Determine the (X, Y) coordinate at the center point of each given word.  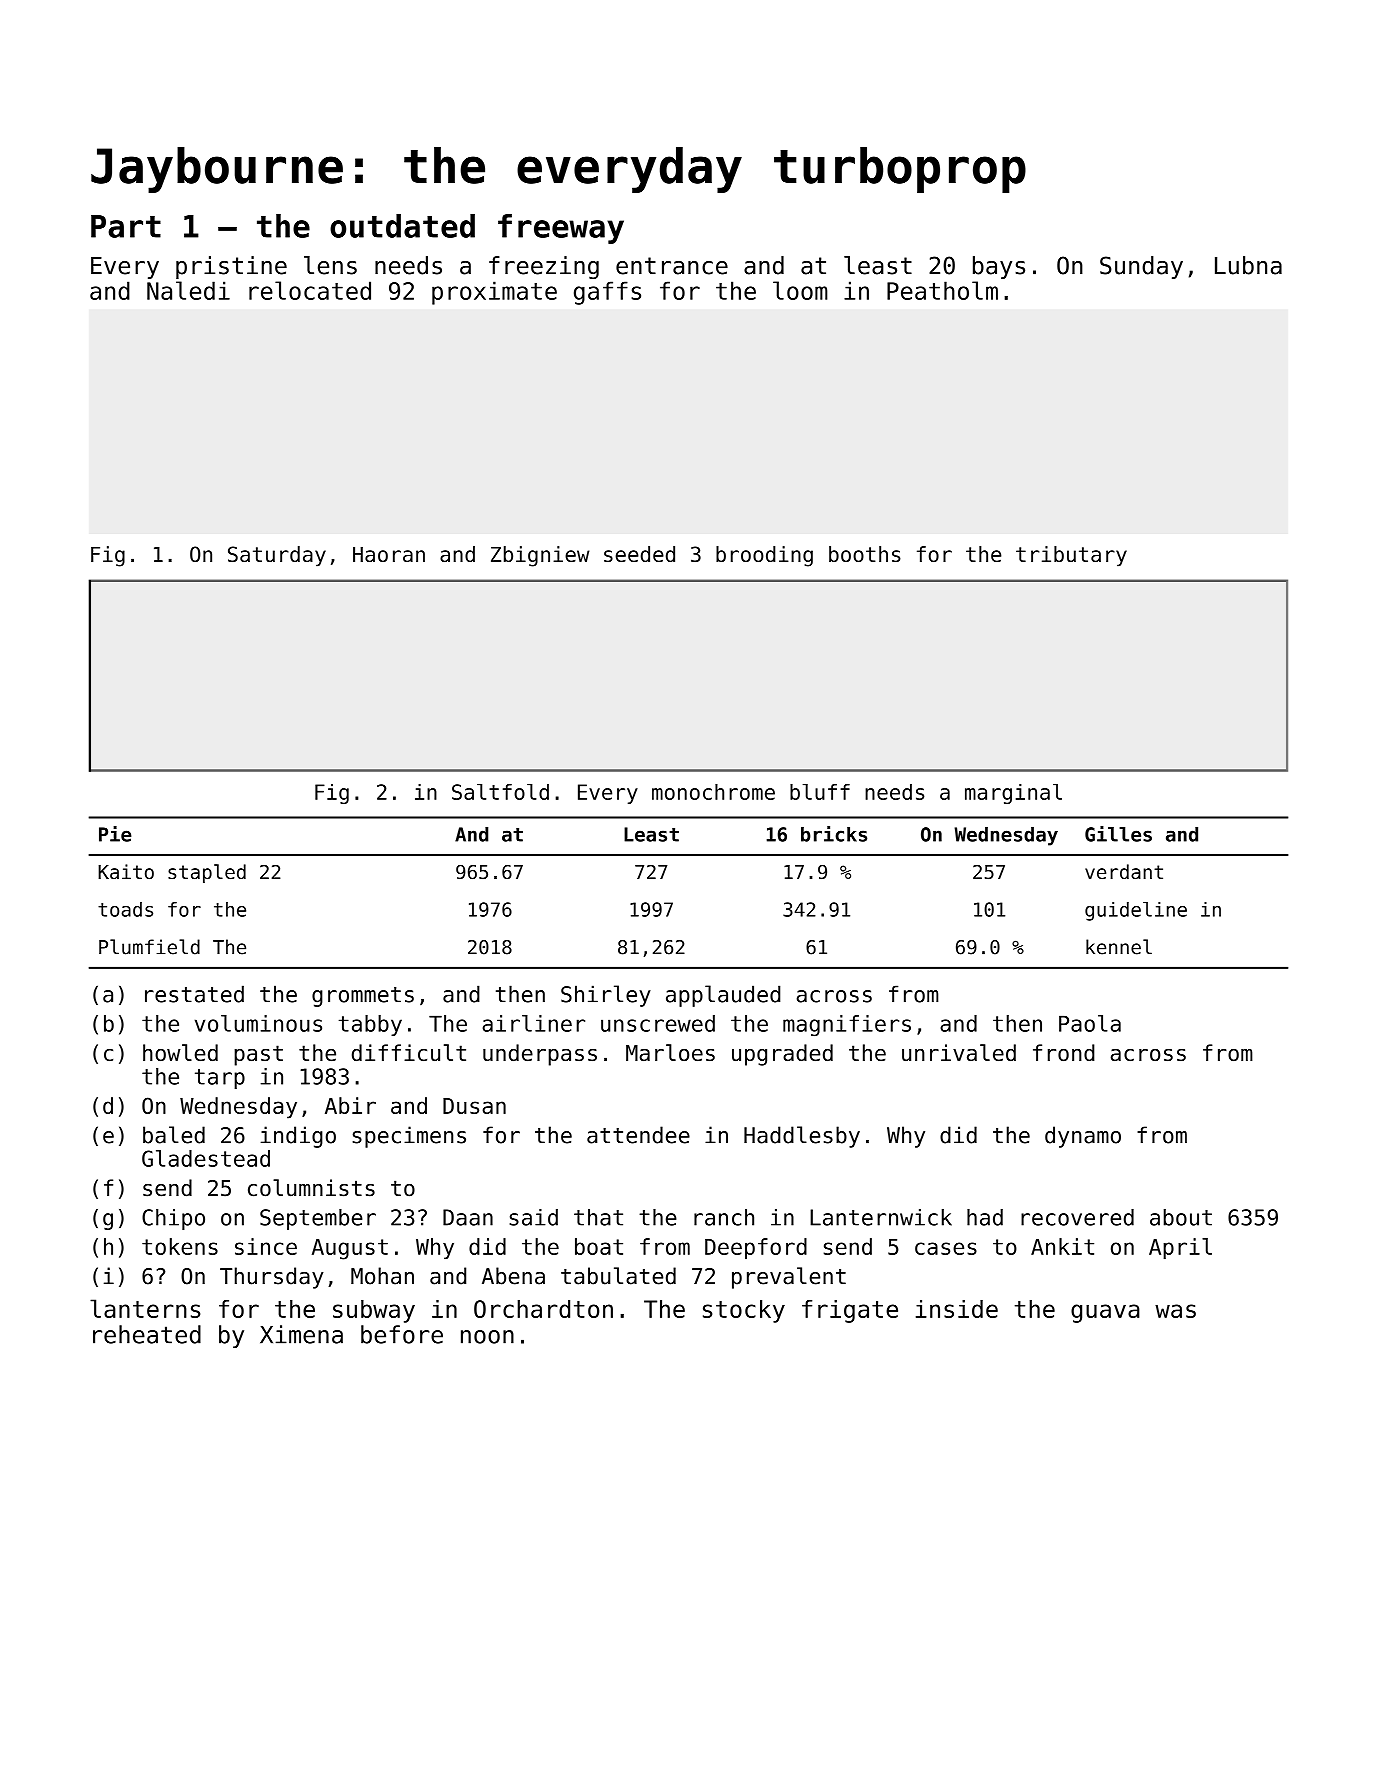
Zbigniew (540, 556)
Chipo (173, 1219)
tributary (1071, 556)
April (1180, 1248)
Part (126, 226)
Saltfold (500, 792)
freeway (561, 229)
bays (999, 267)
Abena (513, 1276)
